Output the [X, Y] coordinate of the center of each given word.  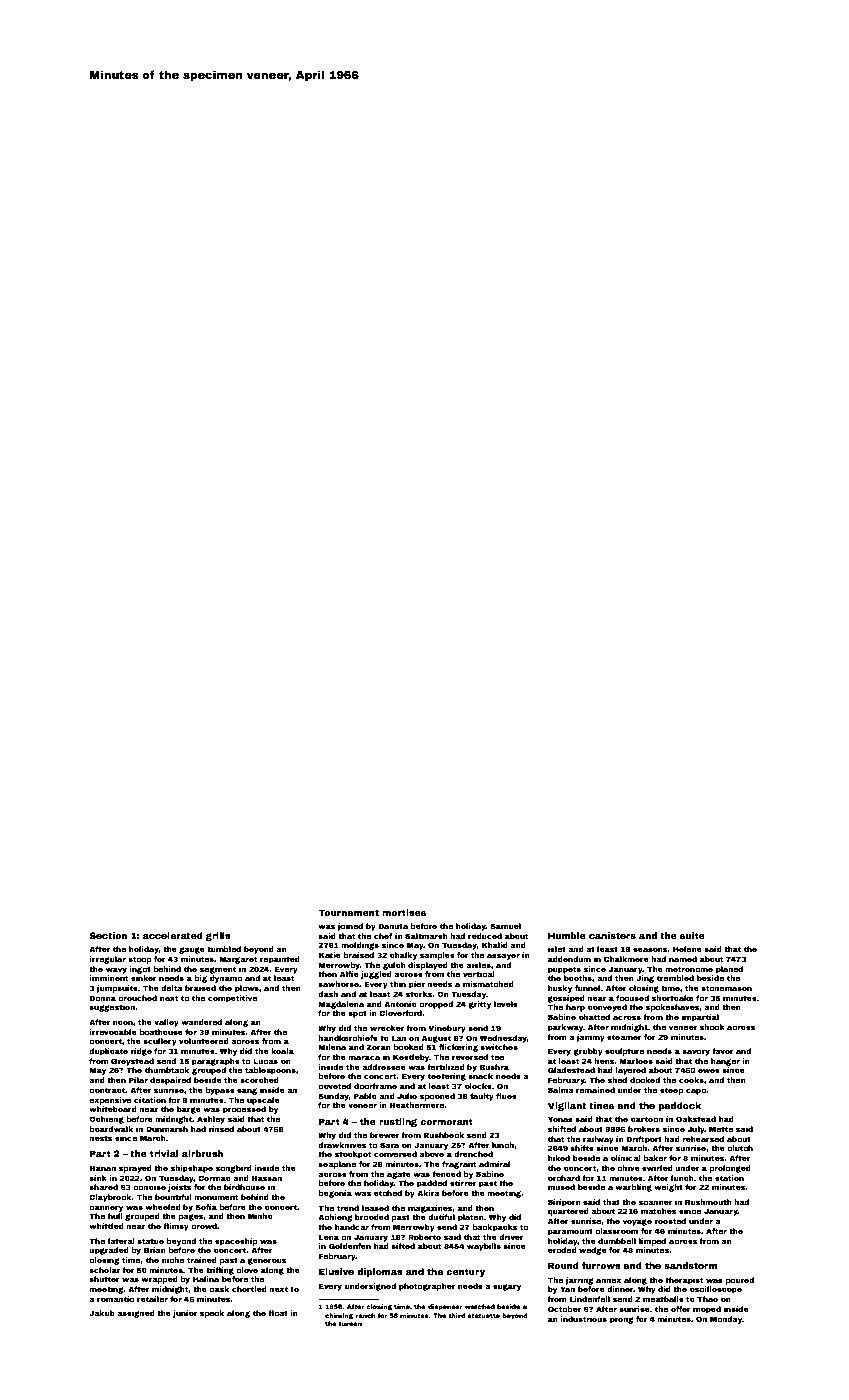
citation [150, 1100]
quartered [568, 1212]
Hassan [267, 1178]
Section [108, 935]
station [729, 1178]
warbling [633, 1188]
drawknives [342, 1145]
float [278, 1313]
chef [383, 936]
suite [692, 935]
